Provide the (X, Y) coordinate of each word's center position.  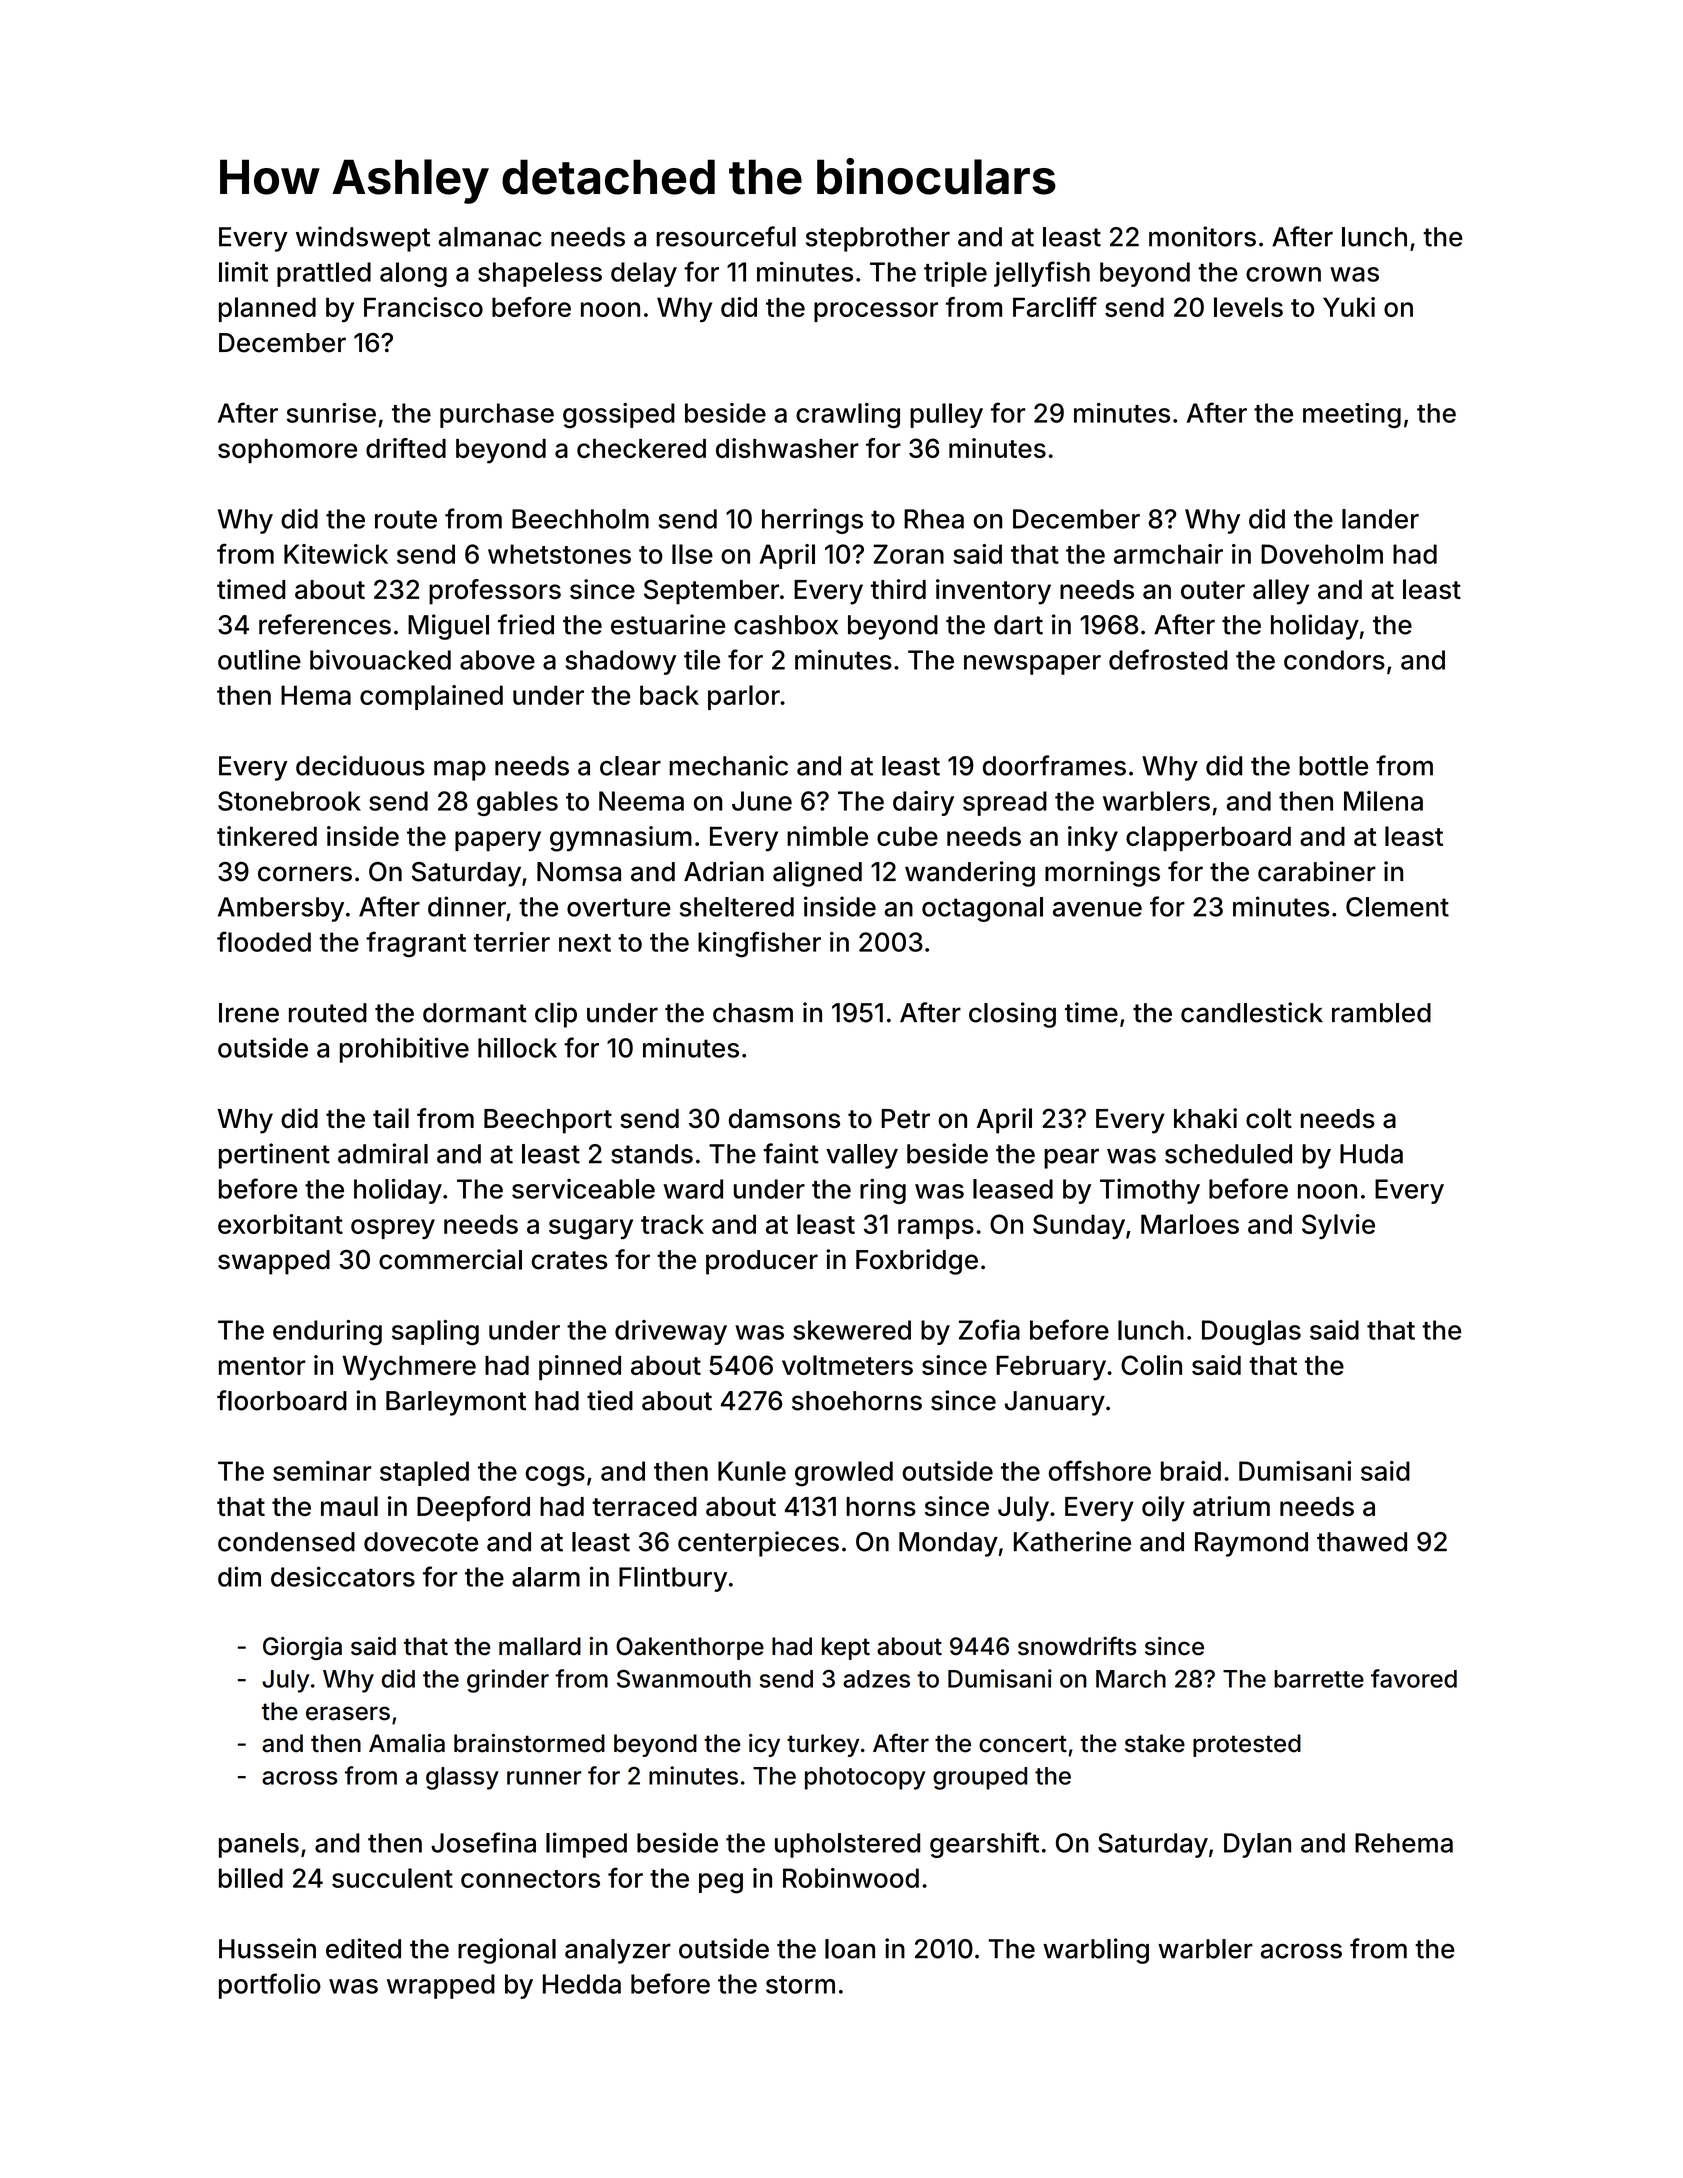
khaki (1205, 1118)
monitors (1202, 236)
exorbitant (280, 1224)
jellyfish (1042, 274)
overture (619, 907)
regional (507, 1951)
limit (243, 271)
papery (498, 841)
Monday (948, 1544)
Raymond (1251, 1544)
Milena (1383, 801)
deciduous (360, 765)
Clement (1397, 907)
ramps (936, 1229)
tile (702, 659)
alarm (546, 1577)
